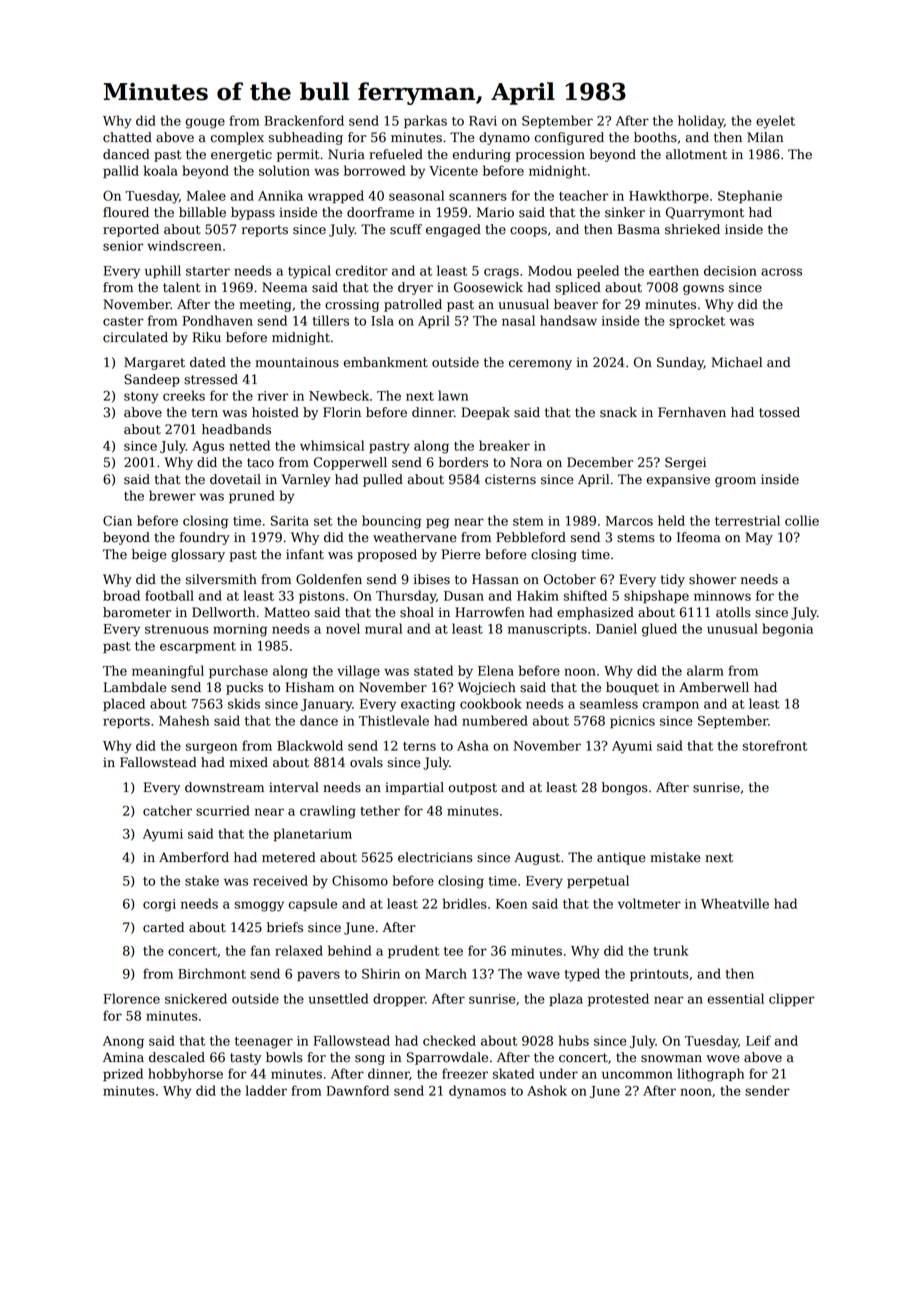 The image size is (924, 1308). Describe the element at coordinates (123, 1074) in the screenshot. I see `prized` at that location.
